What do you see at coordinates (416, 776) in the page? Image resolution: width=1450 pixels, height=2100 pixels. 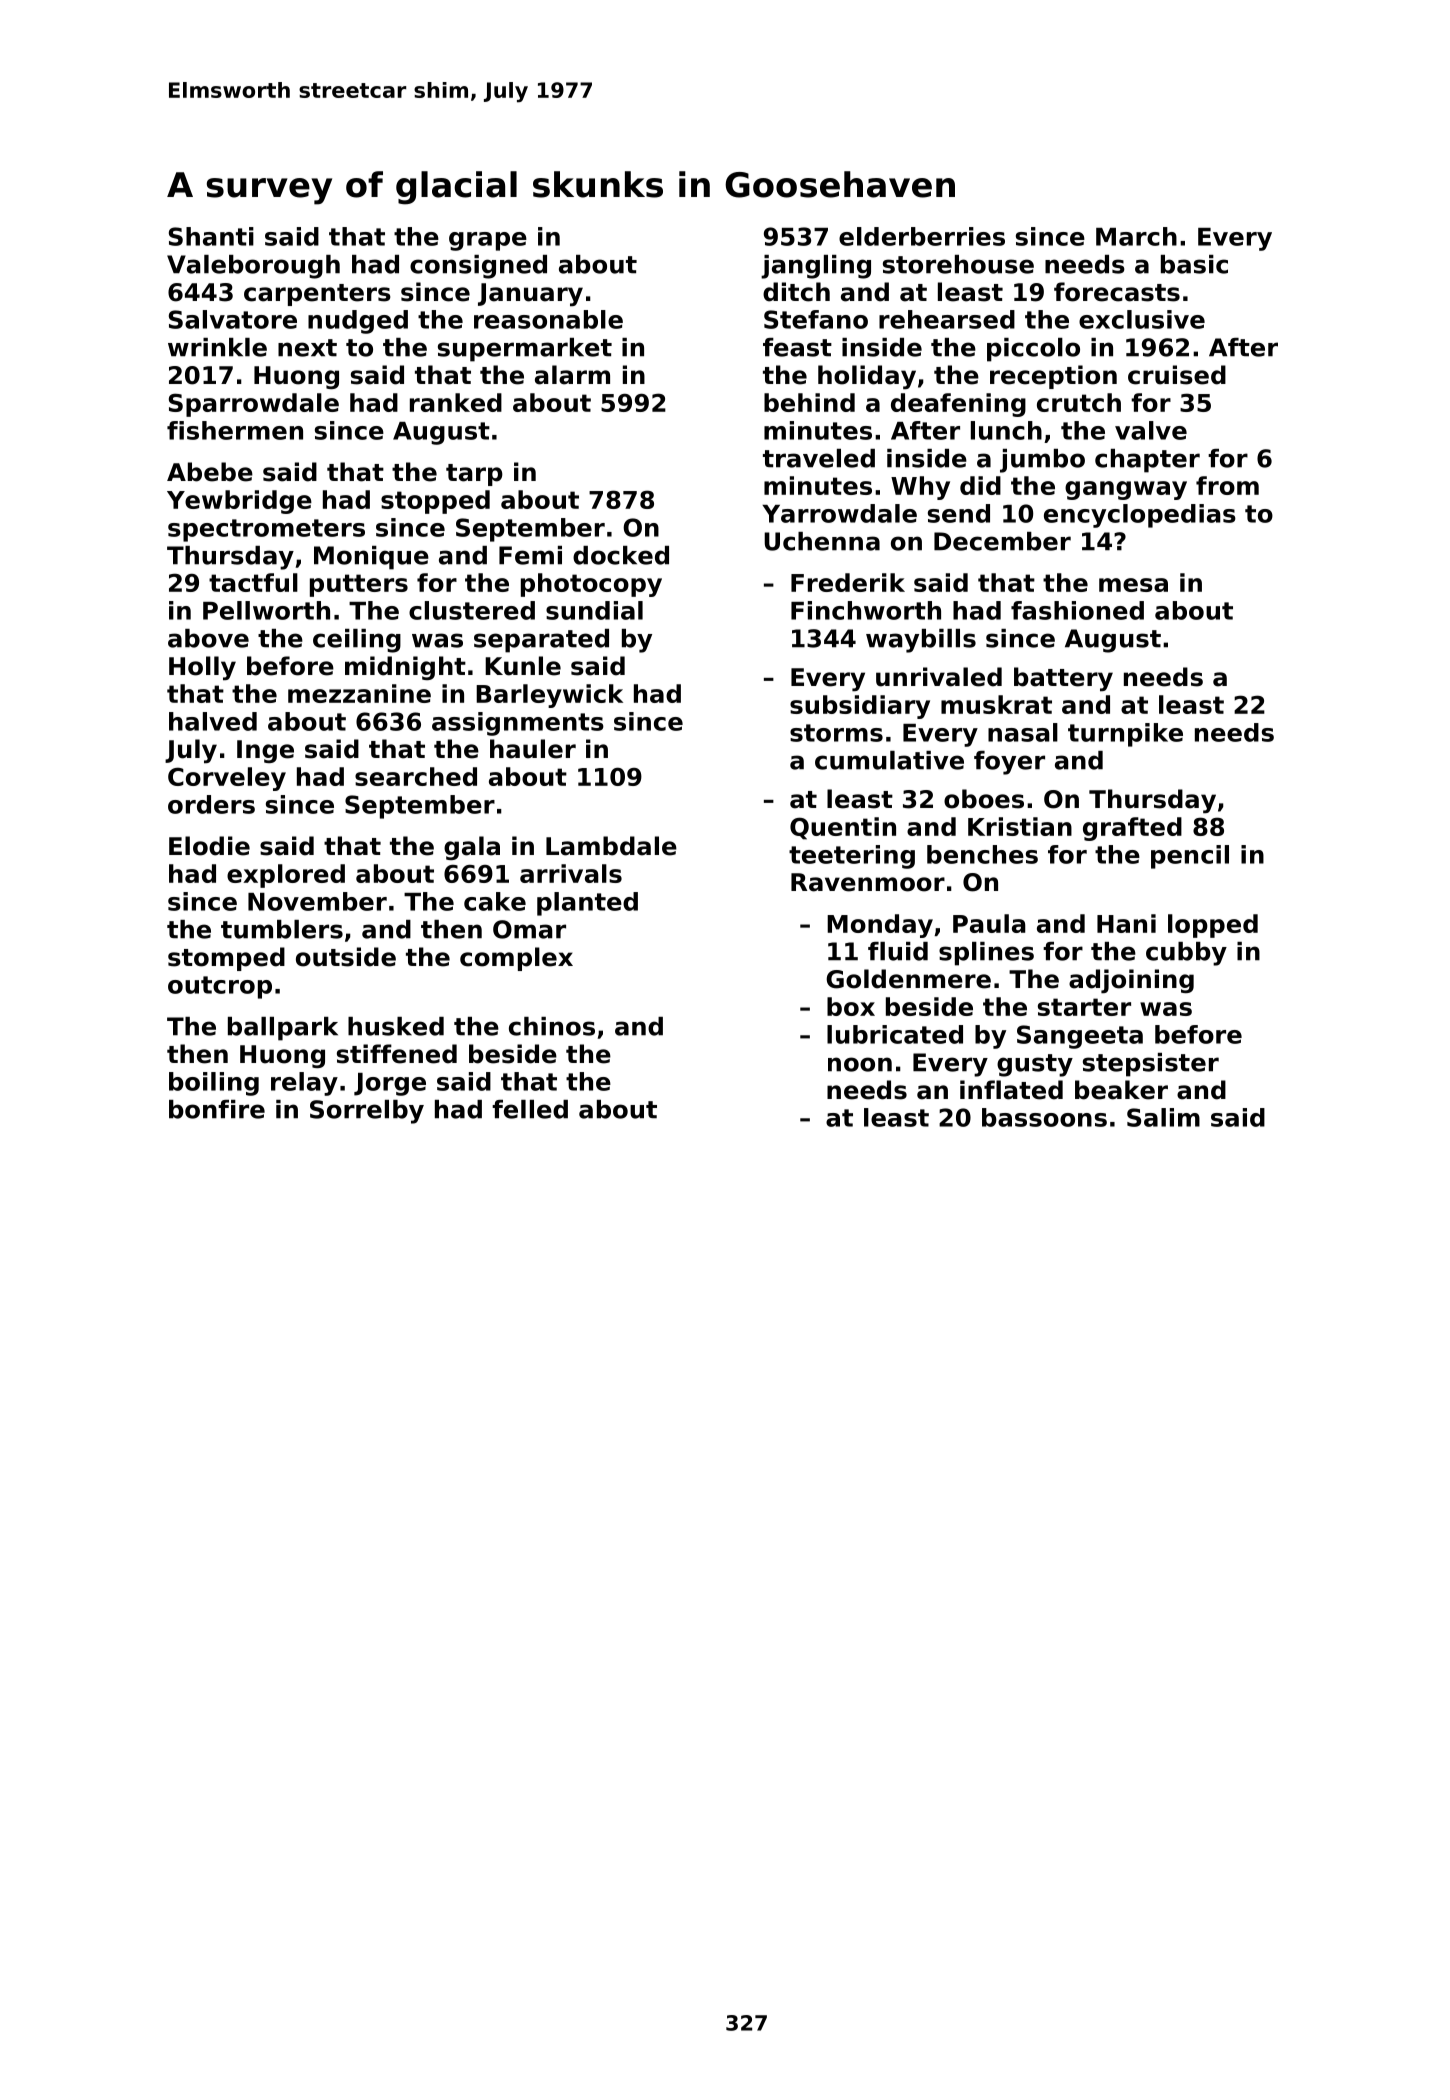 I see `searched` at bounding box center [416, 776].
